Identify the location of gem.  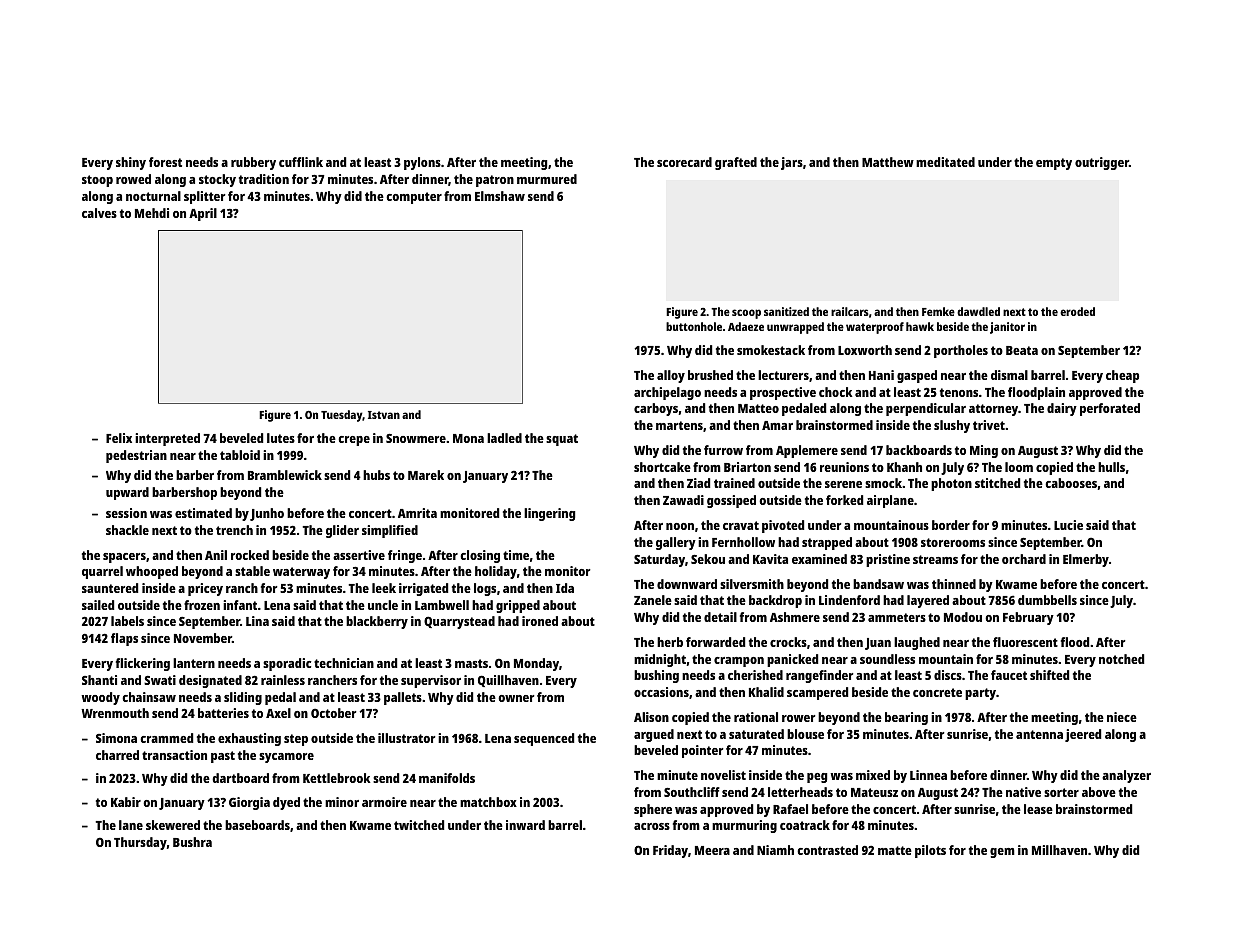
(1002, 853).
